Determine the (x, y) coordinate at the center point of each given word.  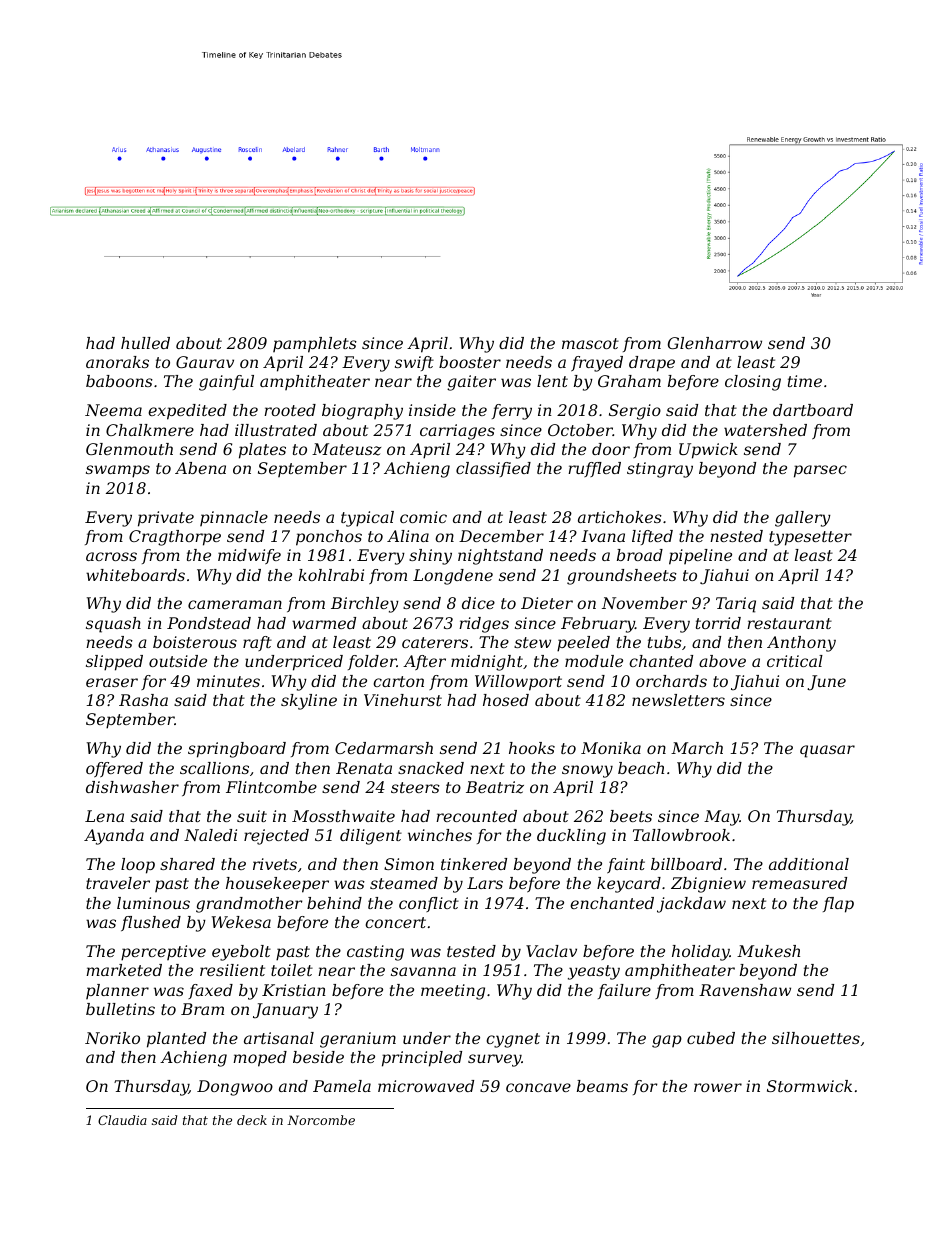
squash (113, 625)
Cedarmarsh (384, 748)
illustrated (276, 430)
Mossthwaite (343, 816)
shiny (430, 557)
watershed (765, 430)
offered (114, 769)
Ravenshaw (745, 990)
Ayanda (114, 837)
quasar (827, 751)
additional (809, 864)
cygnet (513, 1040)
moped (260, 1059)
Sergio (635, 412)
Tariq (736, 605)
